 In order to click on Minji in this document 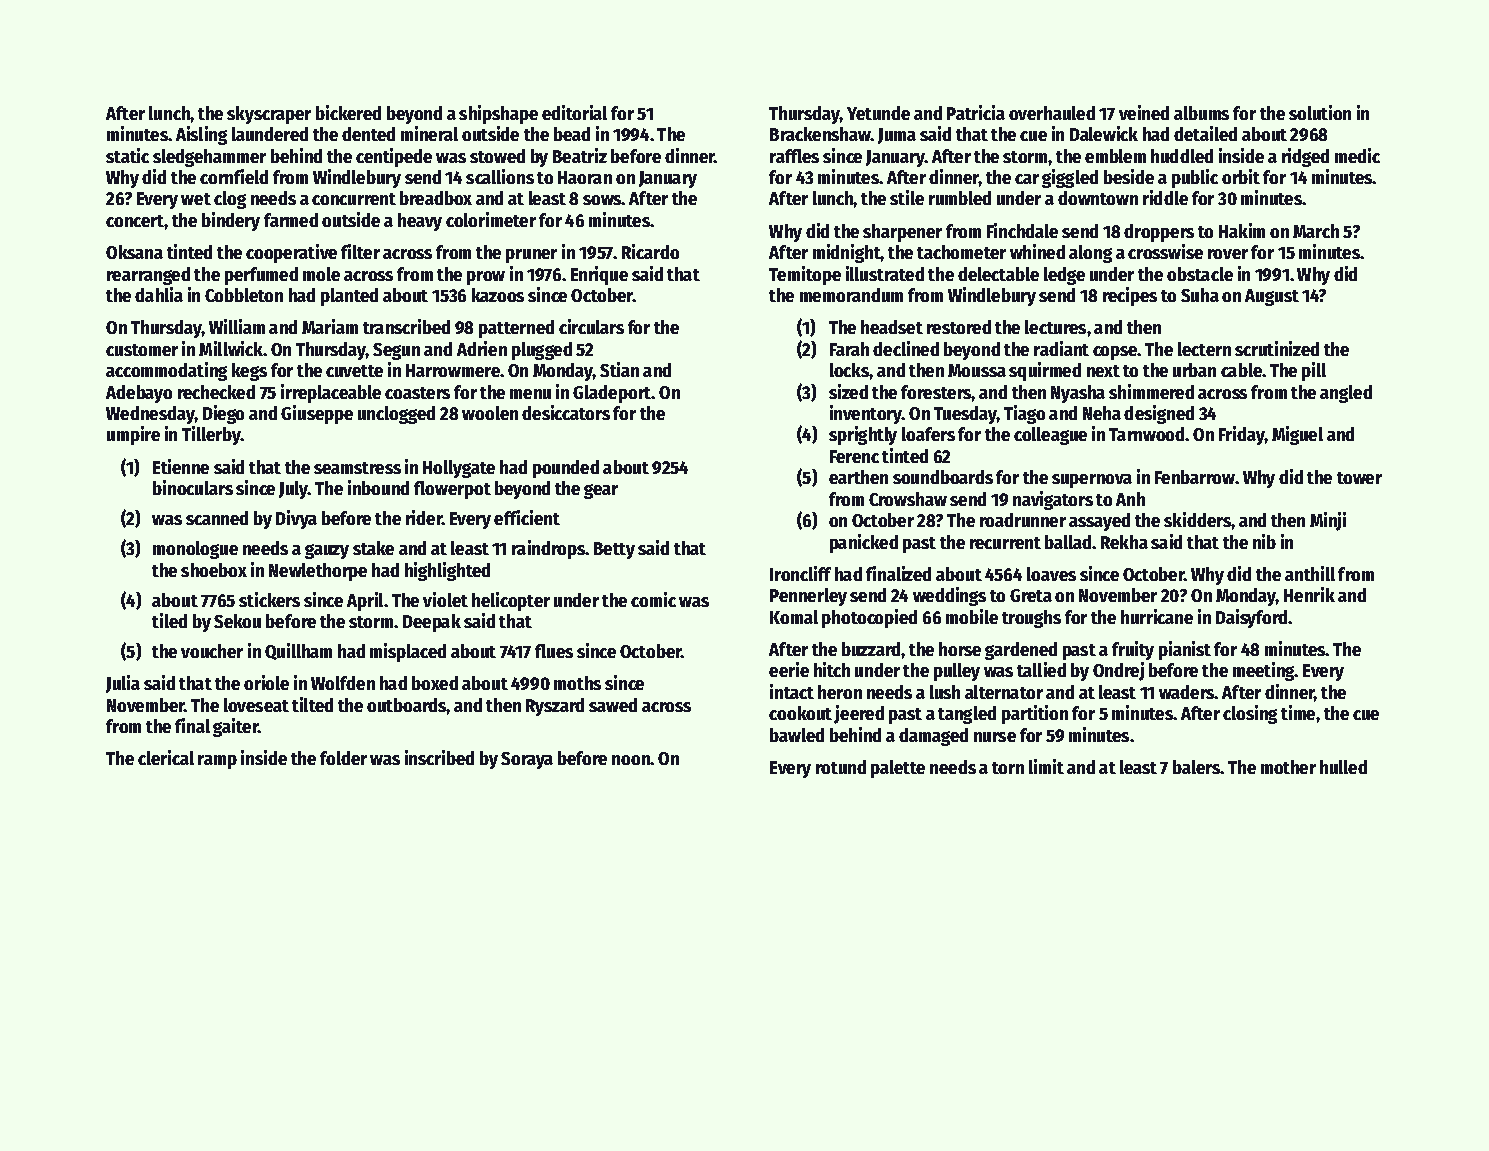, I will do `click(1328, 521)`.
